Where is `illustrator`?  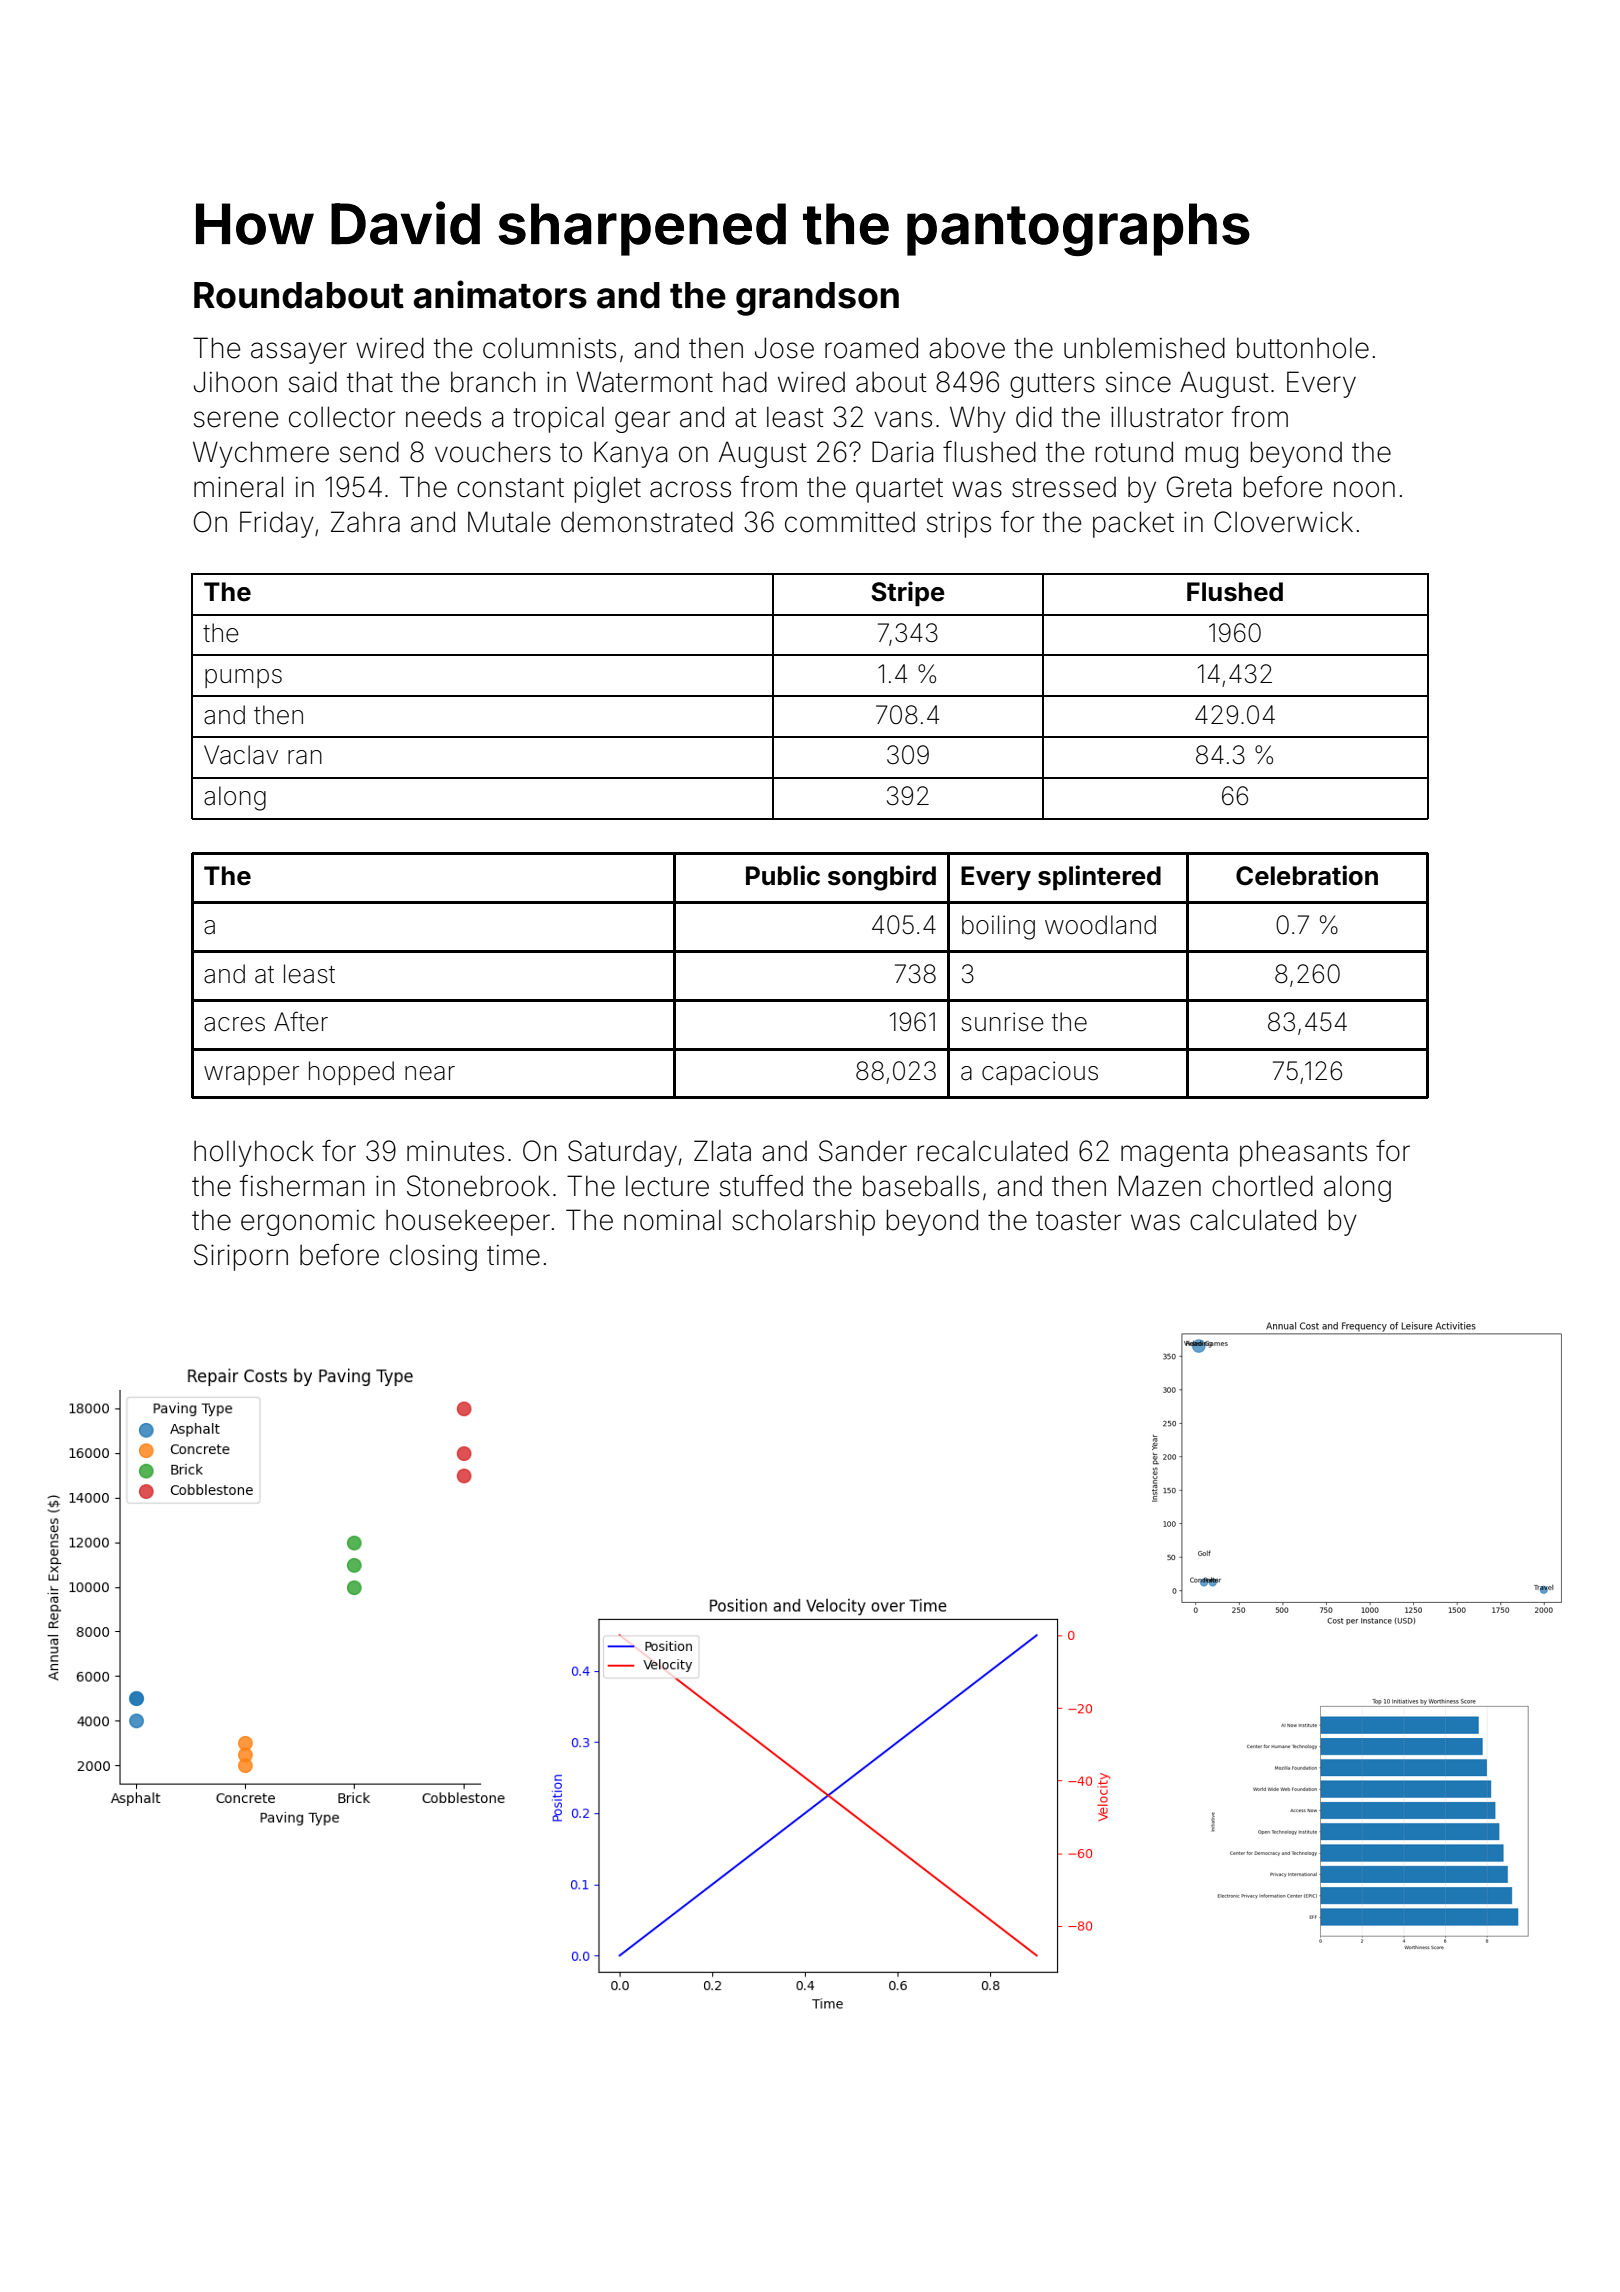
illustrator is located at coordinates (1167, 417).
